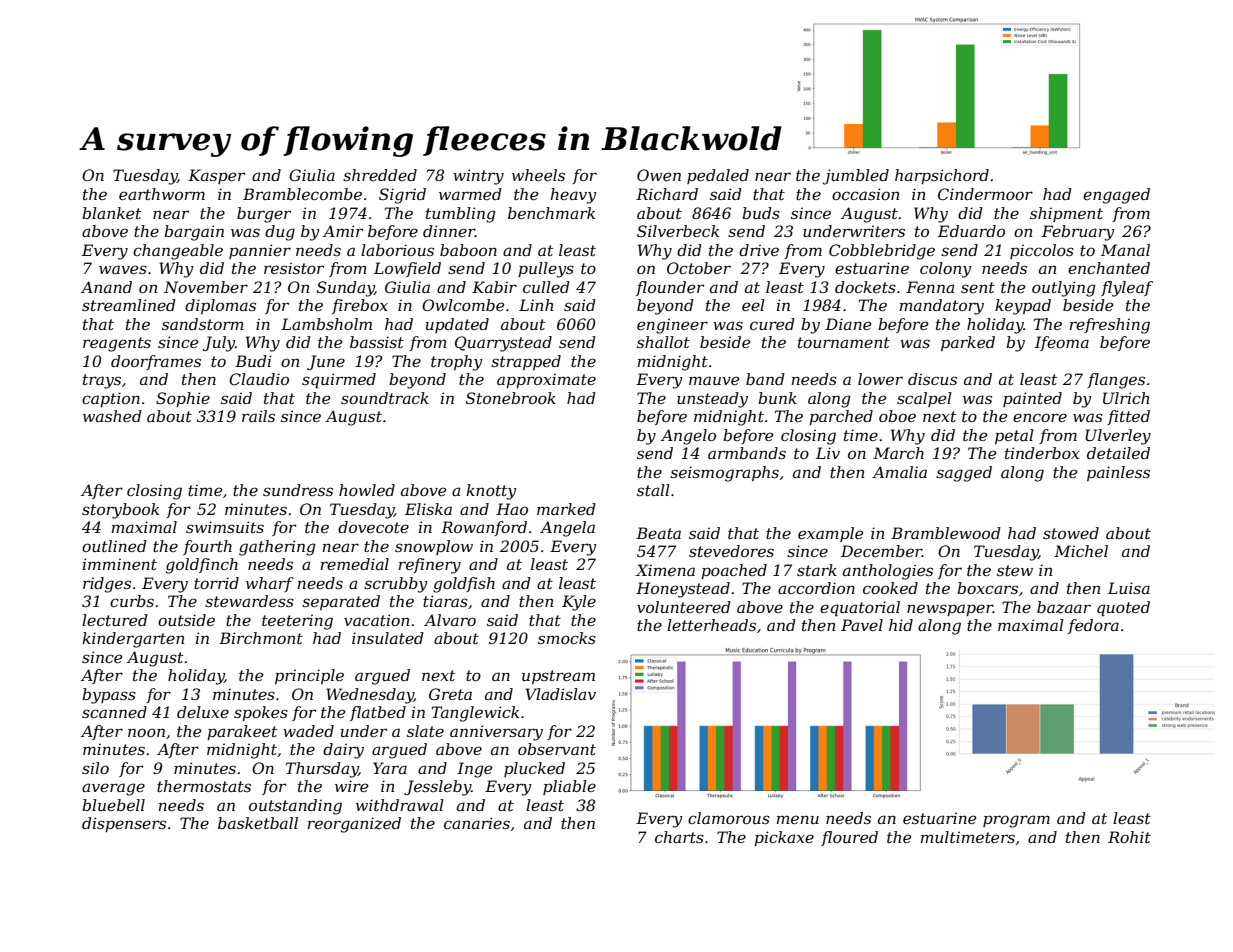  What do you see at coordinates (849, 838) in the screenshot?
I see `floured` at bounding box center [849, 838].
